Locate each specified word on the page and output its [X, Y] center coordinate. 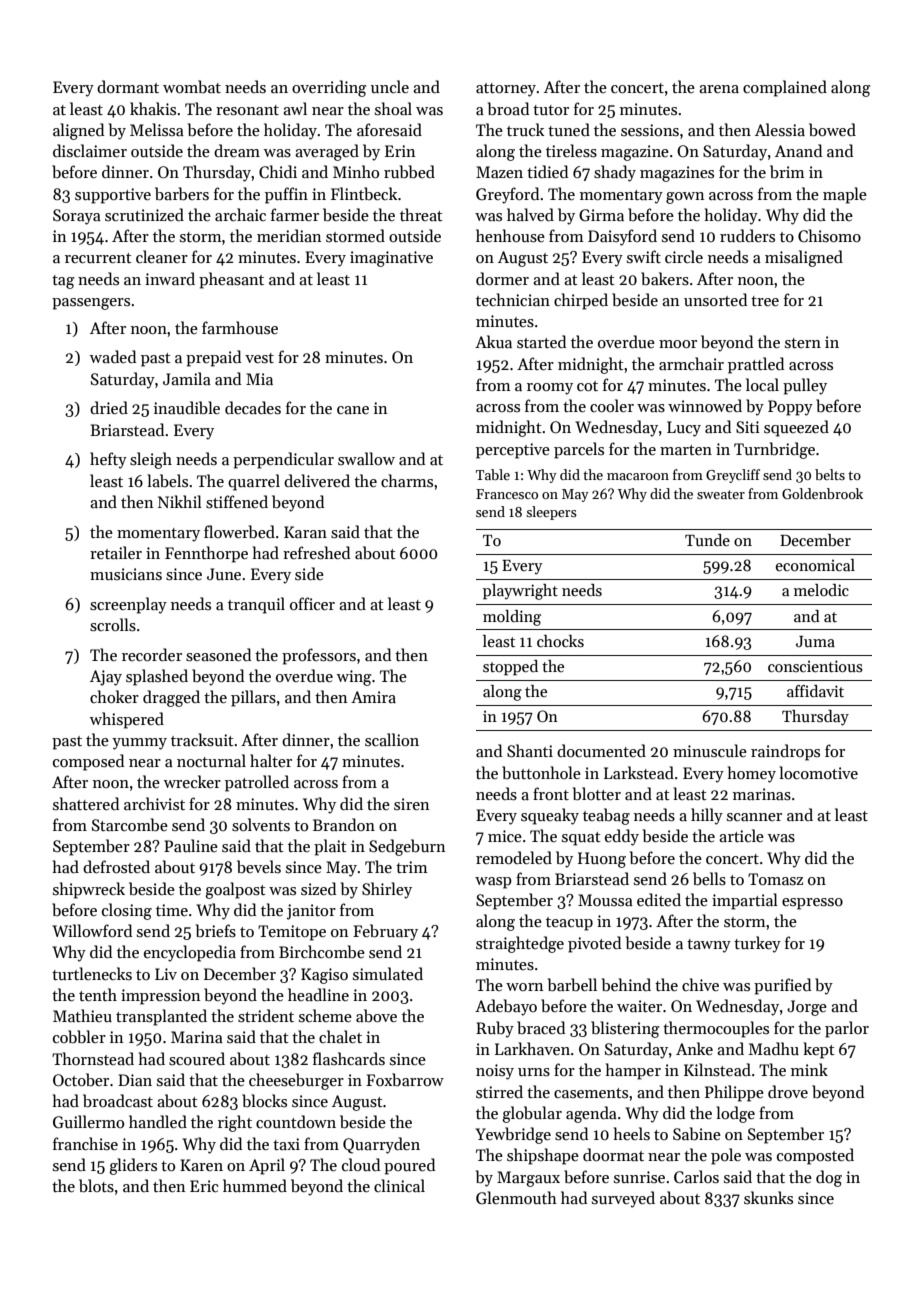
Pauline [191, 845]
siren [412, 804]
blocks [264, 1100]
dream [237, 150]
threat [421, 214]
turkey [757, 944]
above [376, 1016]
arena [719, 89]
